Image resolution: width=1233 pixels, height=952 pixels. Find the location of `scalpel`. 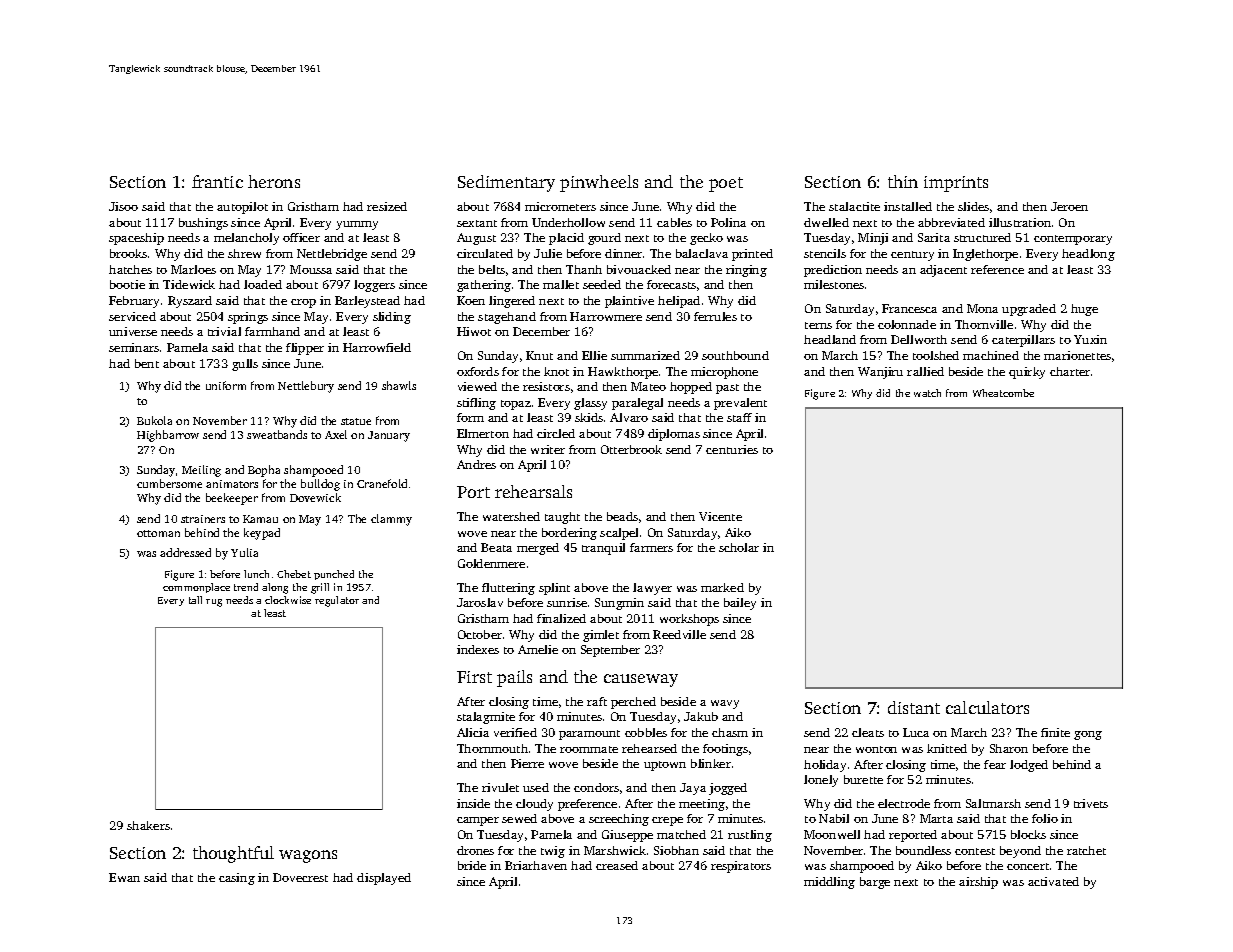

scalpel is located at coordinates (619, 534).
